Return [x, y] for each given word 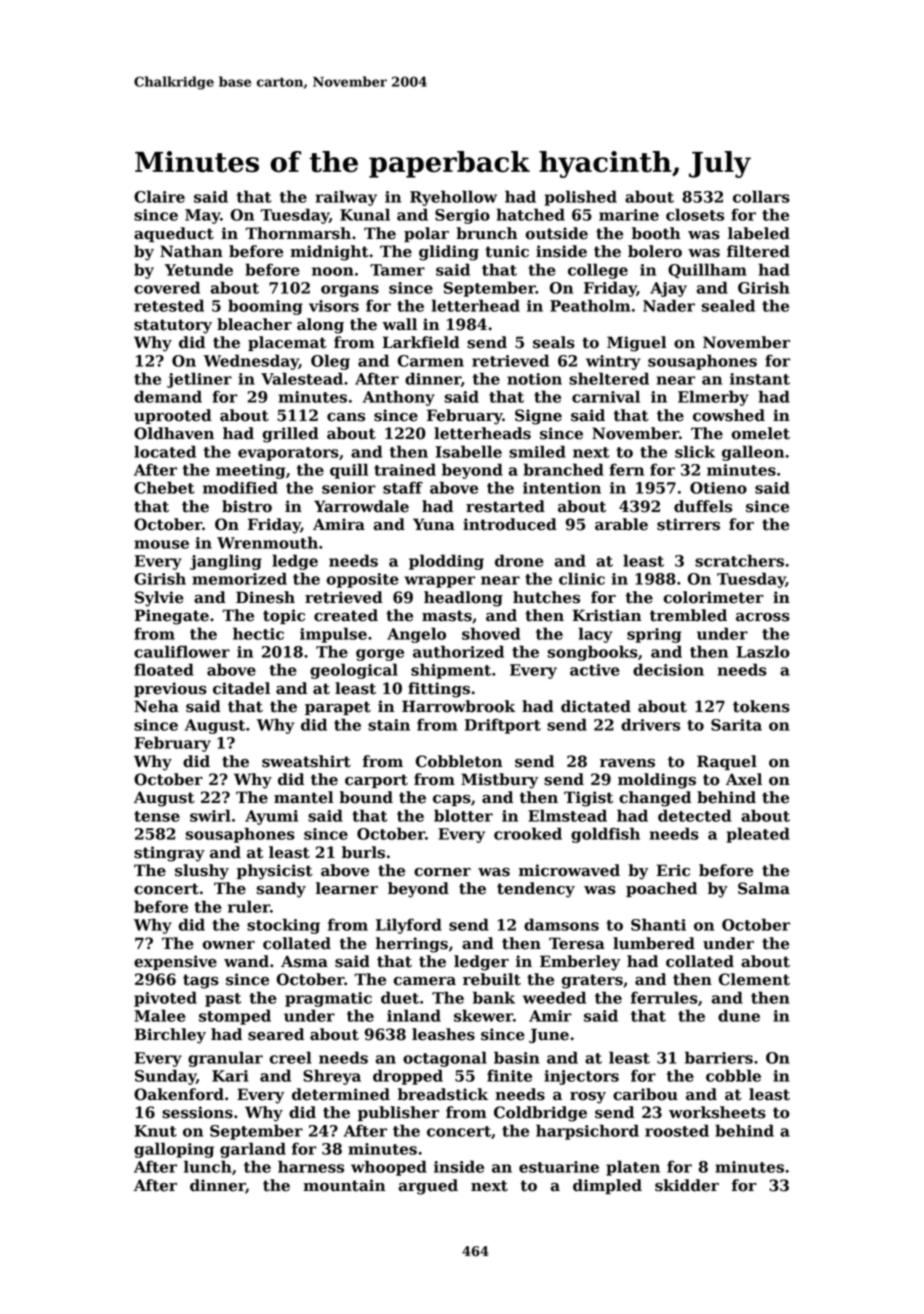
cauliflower [182, 651]
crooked [528, 833]
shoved [491, 633]
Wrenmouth [267, 542]
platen [633, 1168]
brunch [487, 233]
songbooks [593, 653]
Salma [764, 888]
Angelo [416, 635]
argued [428, 1187]
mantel [304, 797]
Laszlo [763, 651]
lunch [208, 1166]
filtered [758, 251]
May [202, 216]
